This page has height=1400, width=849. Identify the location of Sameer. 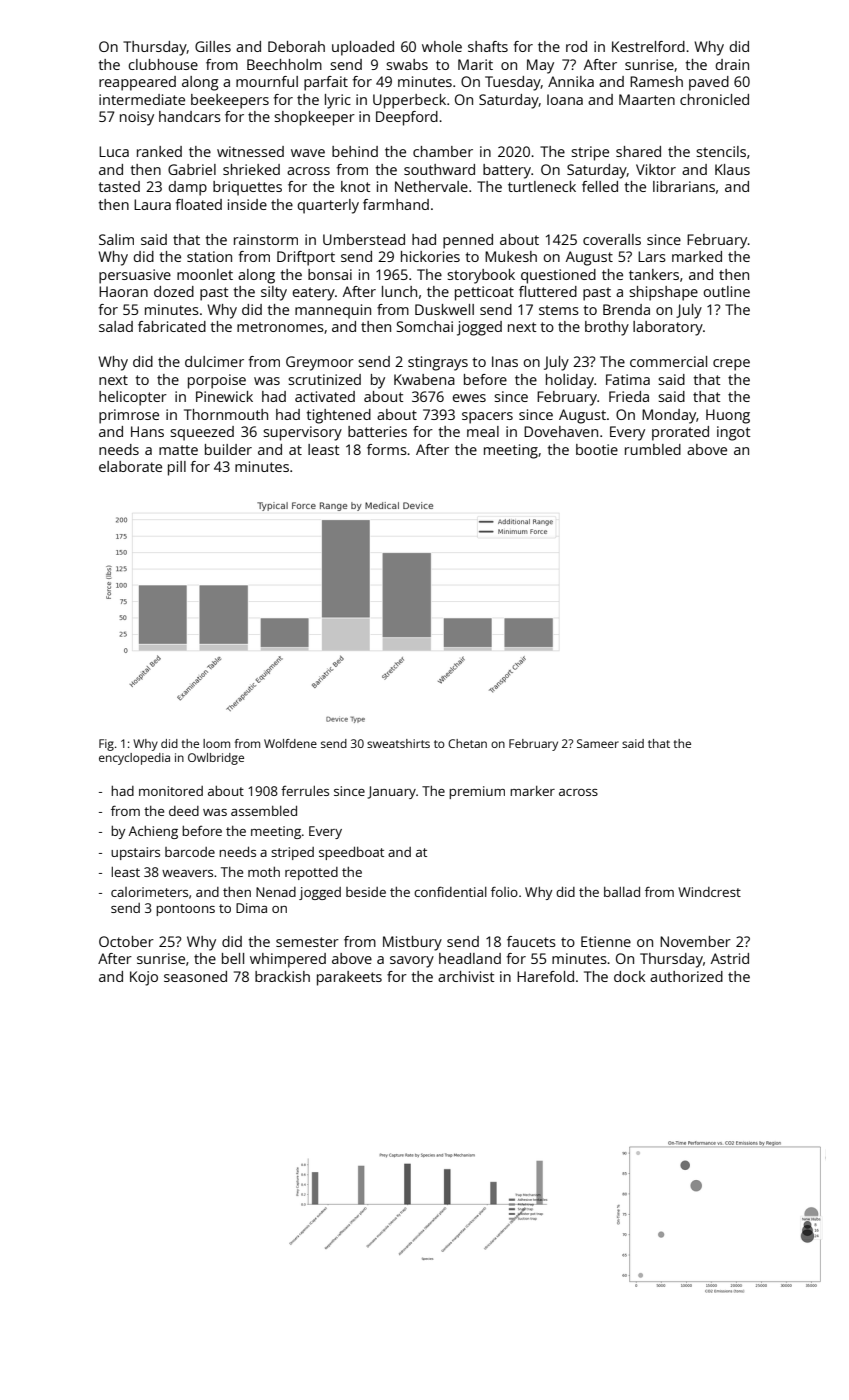
(598, 743).
